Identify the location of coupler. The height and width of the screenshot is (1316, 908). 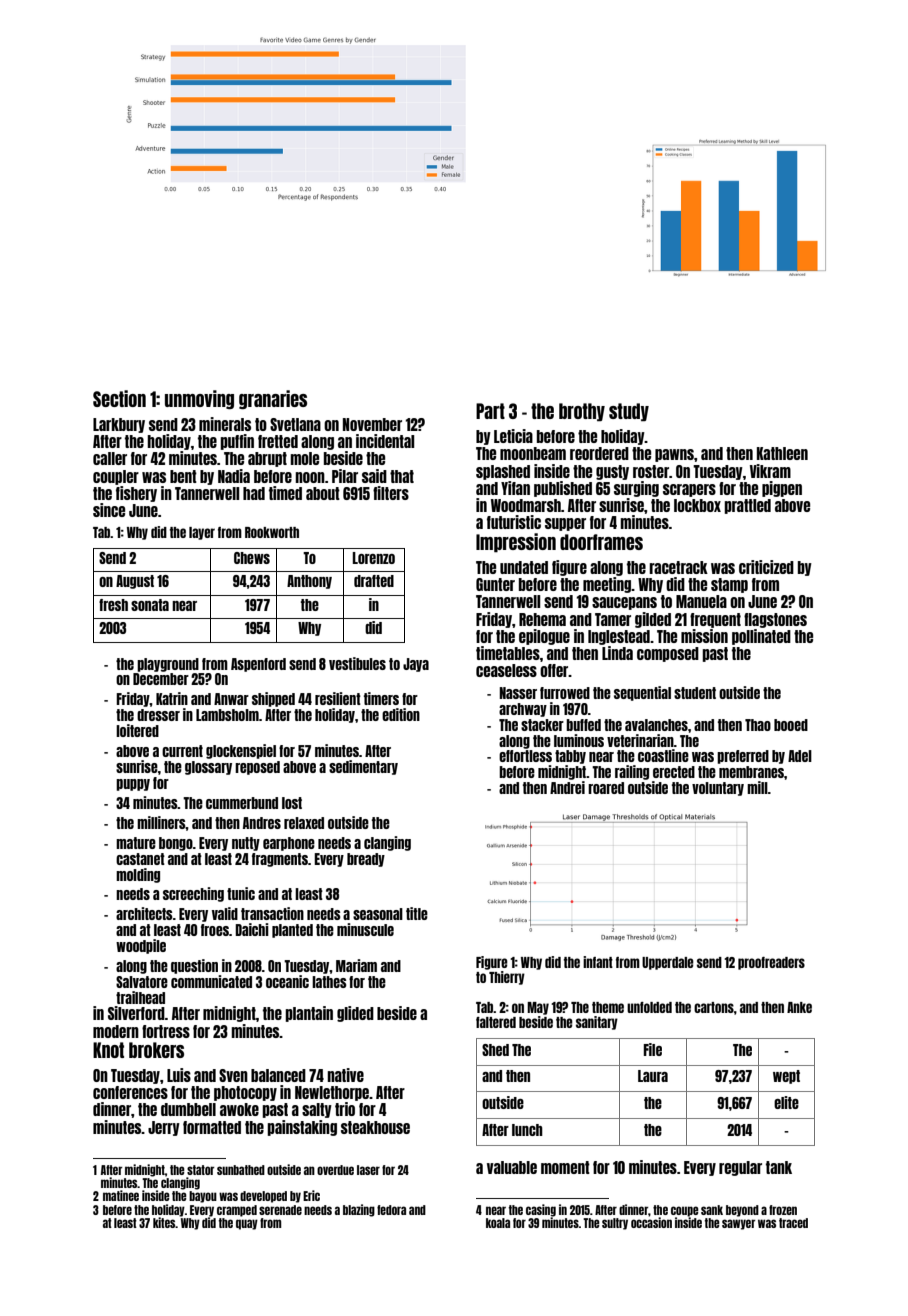
(116, 477).
